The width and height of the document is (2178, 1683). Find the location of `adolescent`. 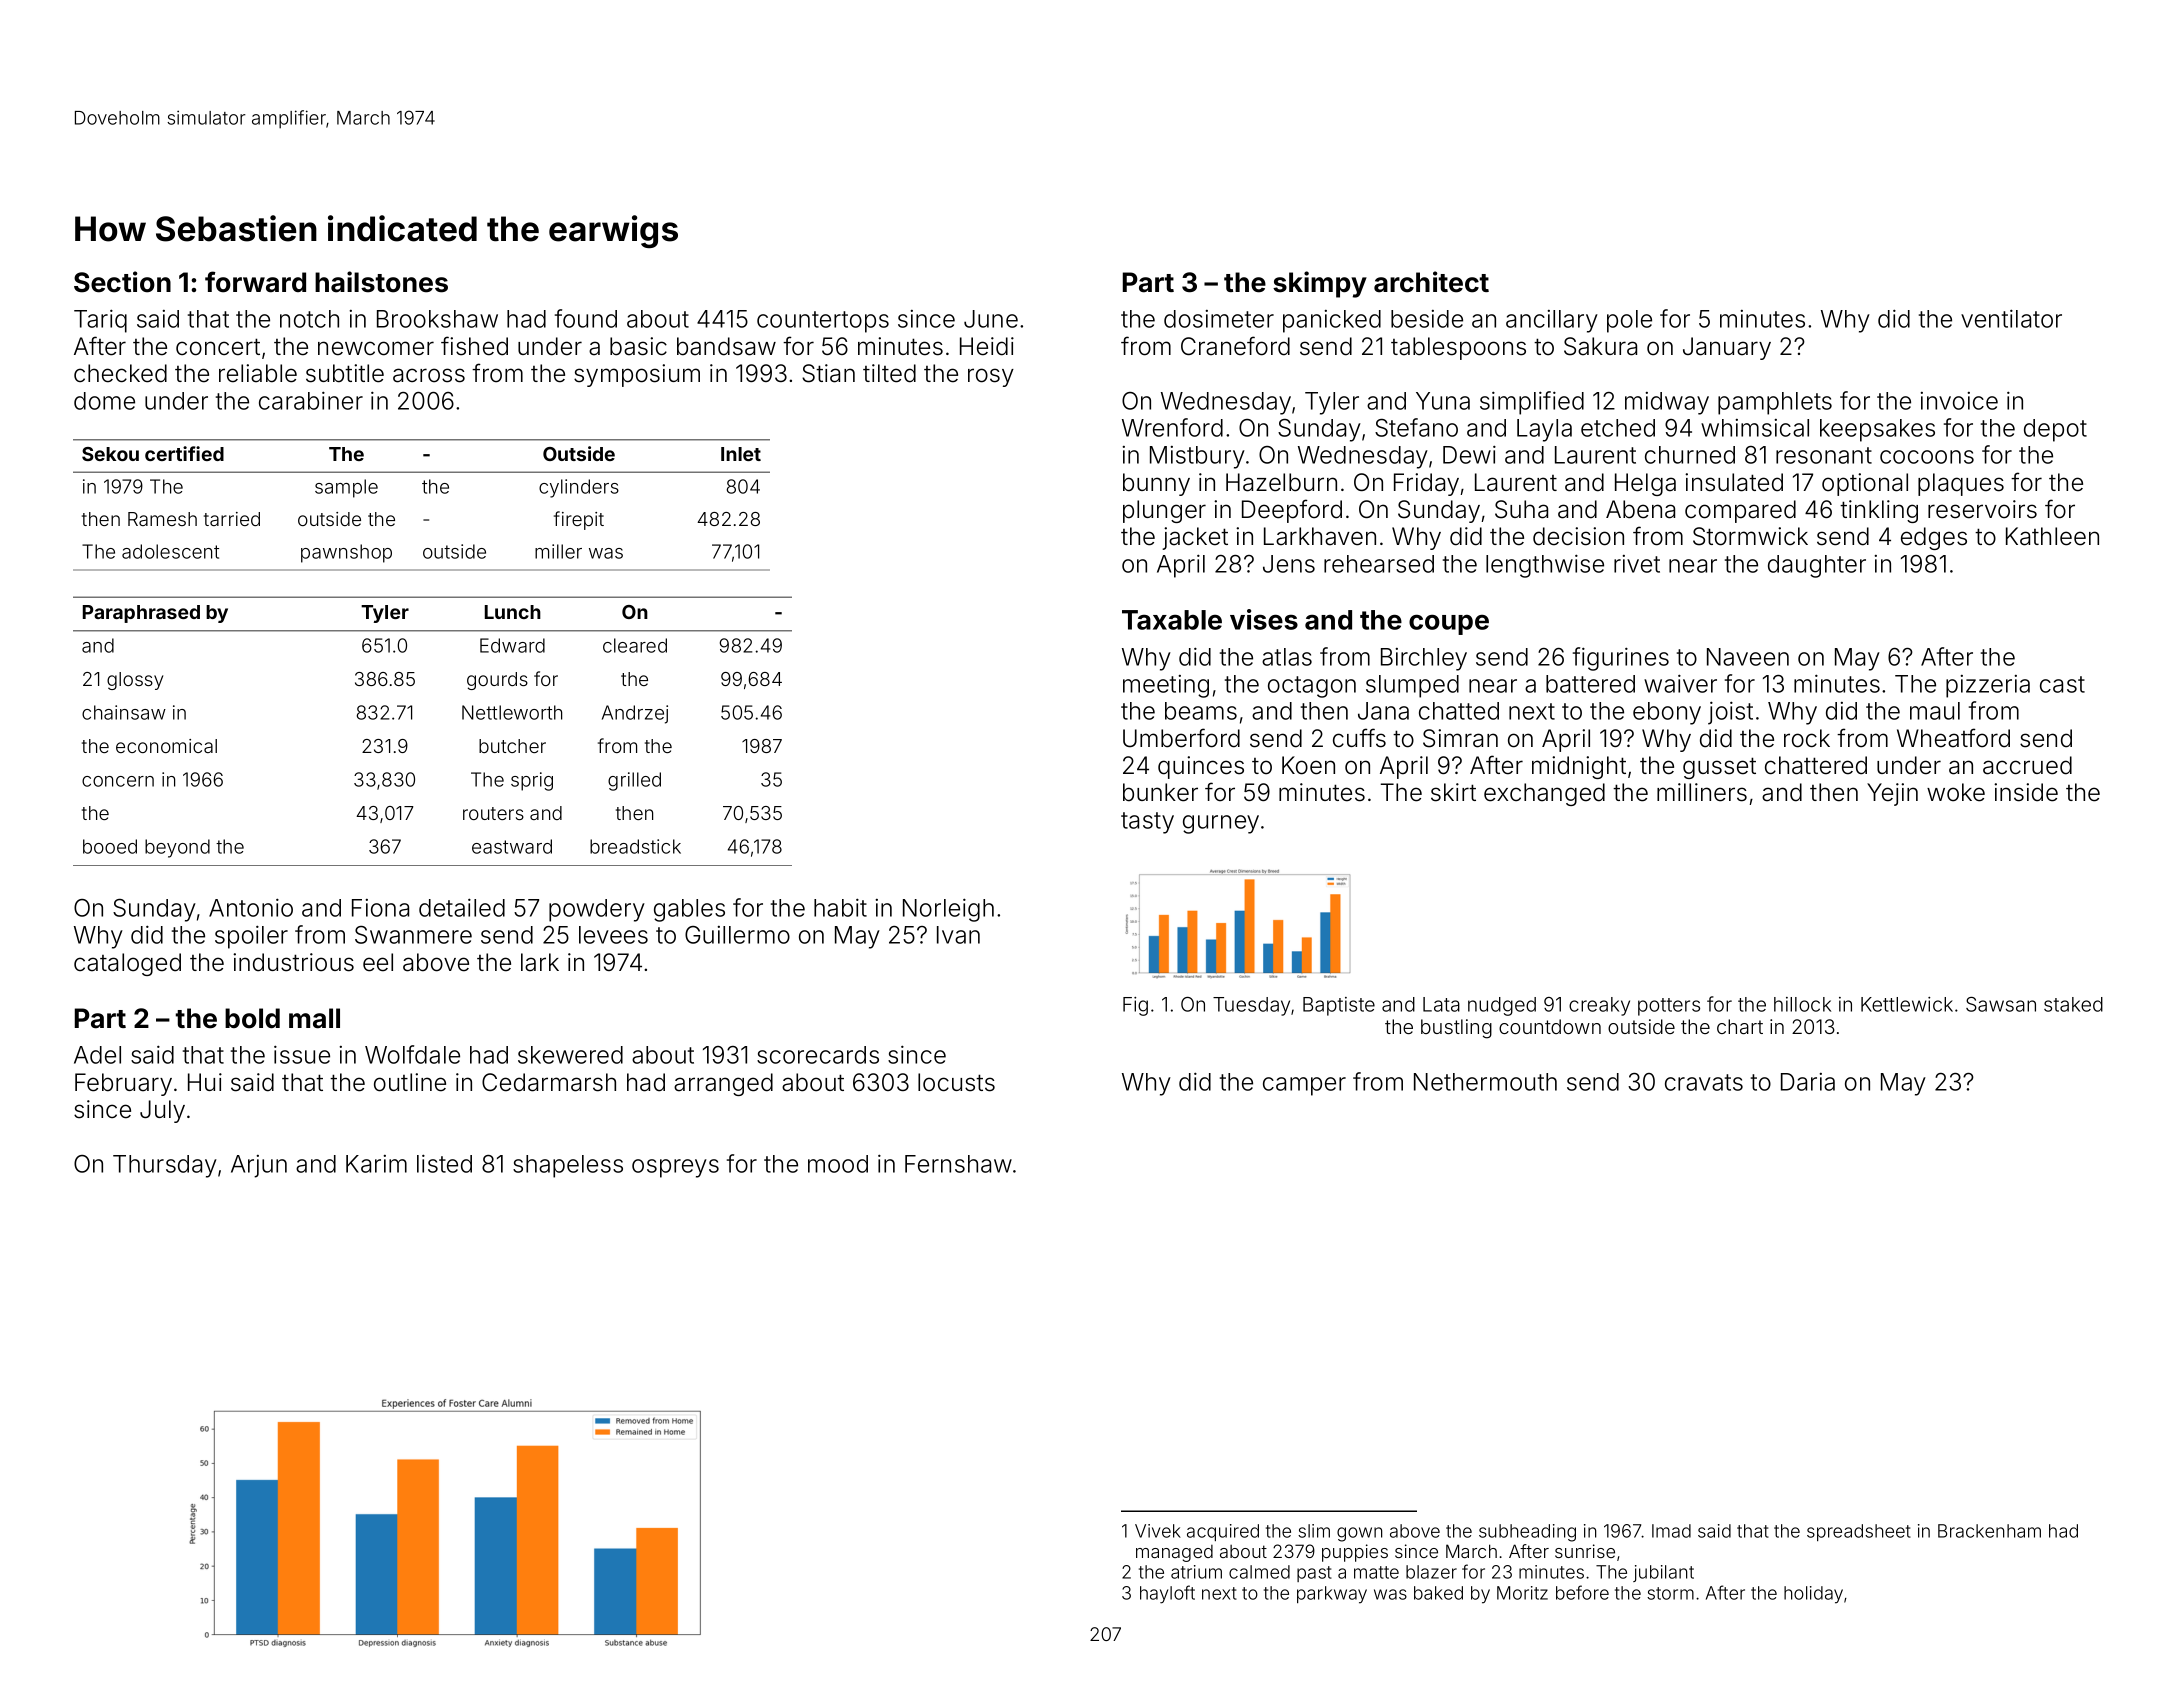

adolescent is located at coordinates (170, 551).
